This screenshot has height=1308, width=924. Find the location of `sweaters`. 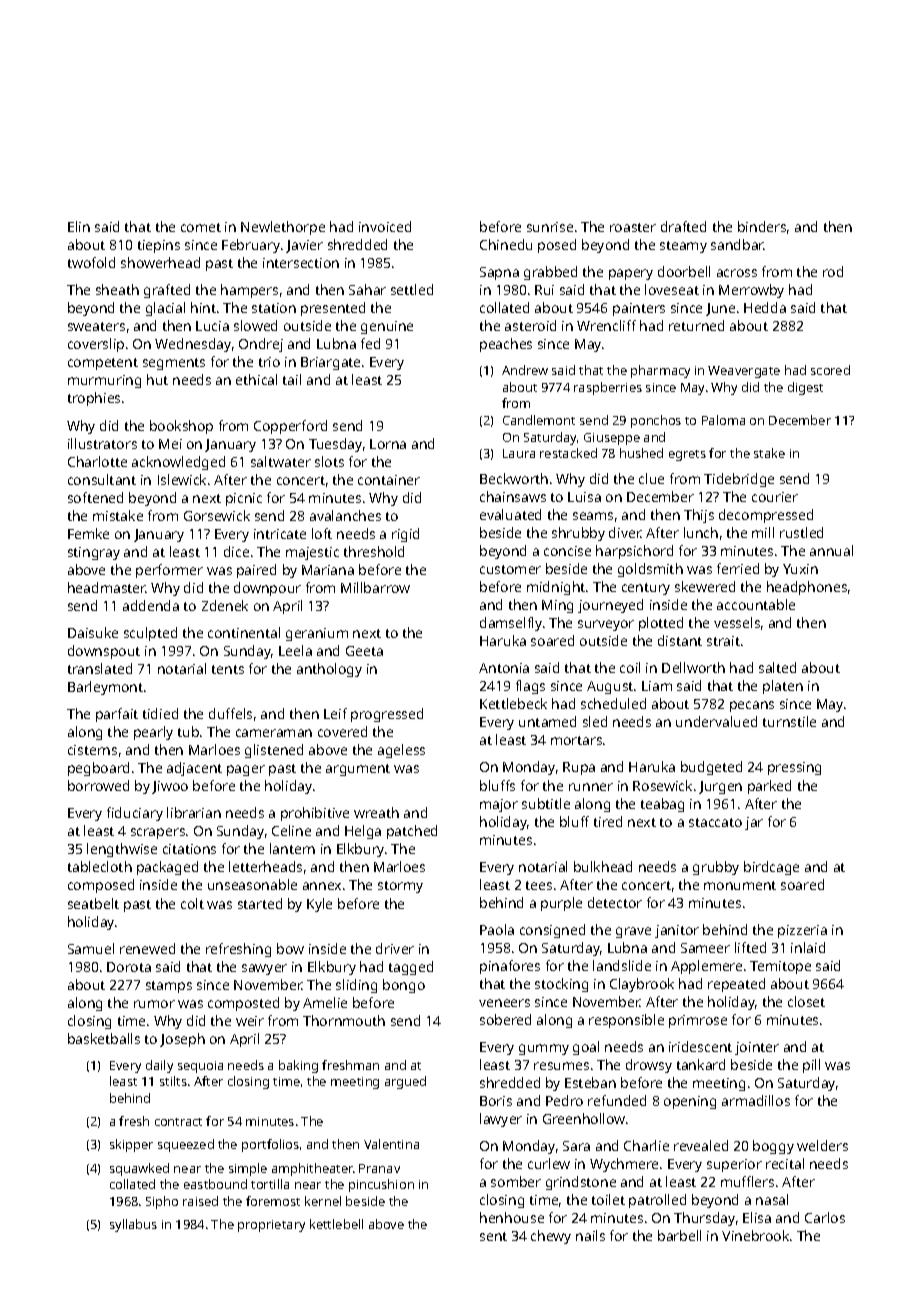

sweaters is located at coordinates (96, 326).
